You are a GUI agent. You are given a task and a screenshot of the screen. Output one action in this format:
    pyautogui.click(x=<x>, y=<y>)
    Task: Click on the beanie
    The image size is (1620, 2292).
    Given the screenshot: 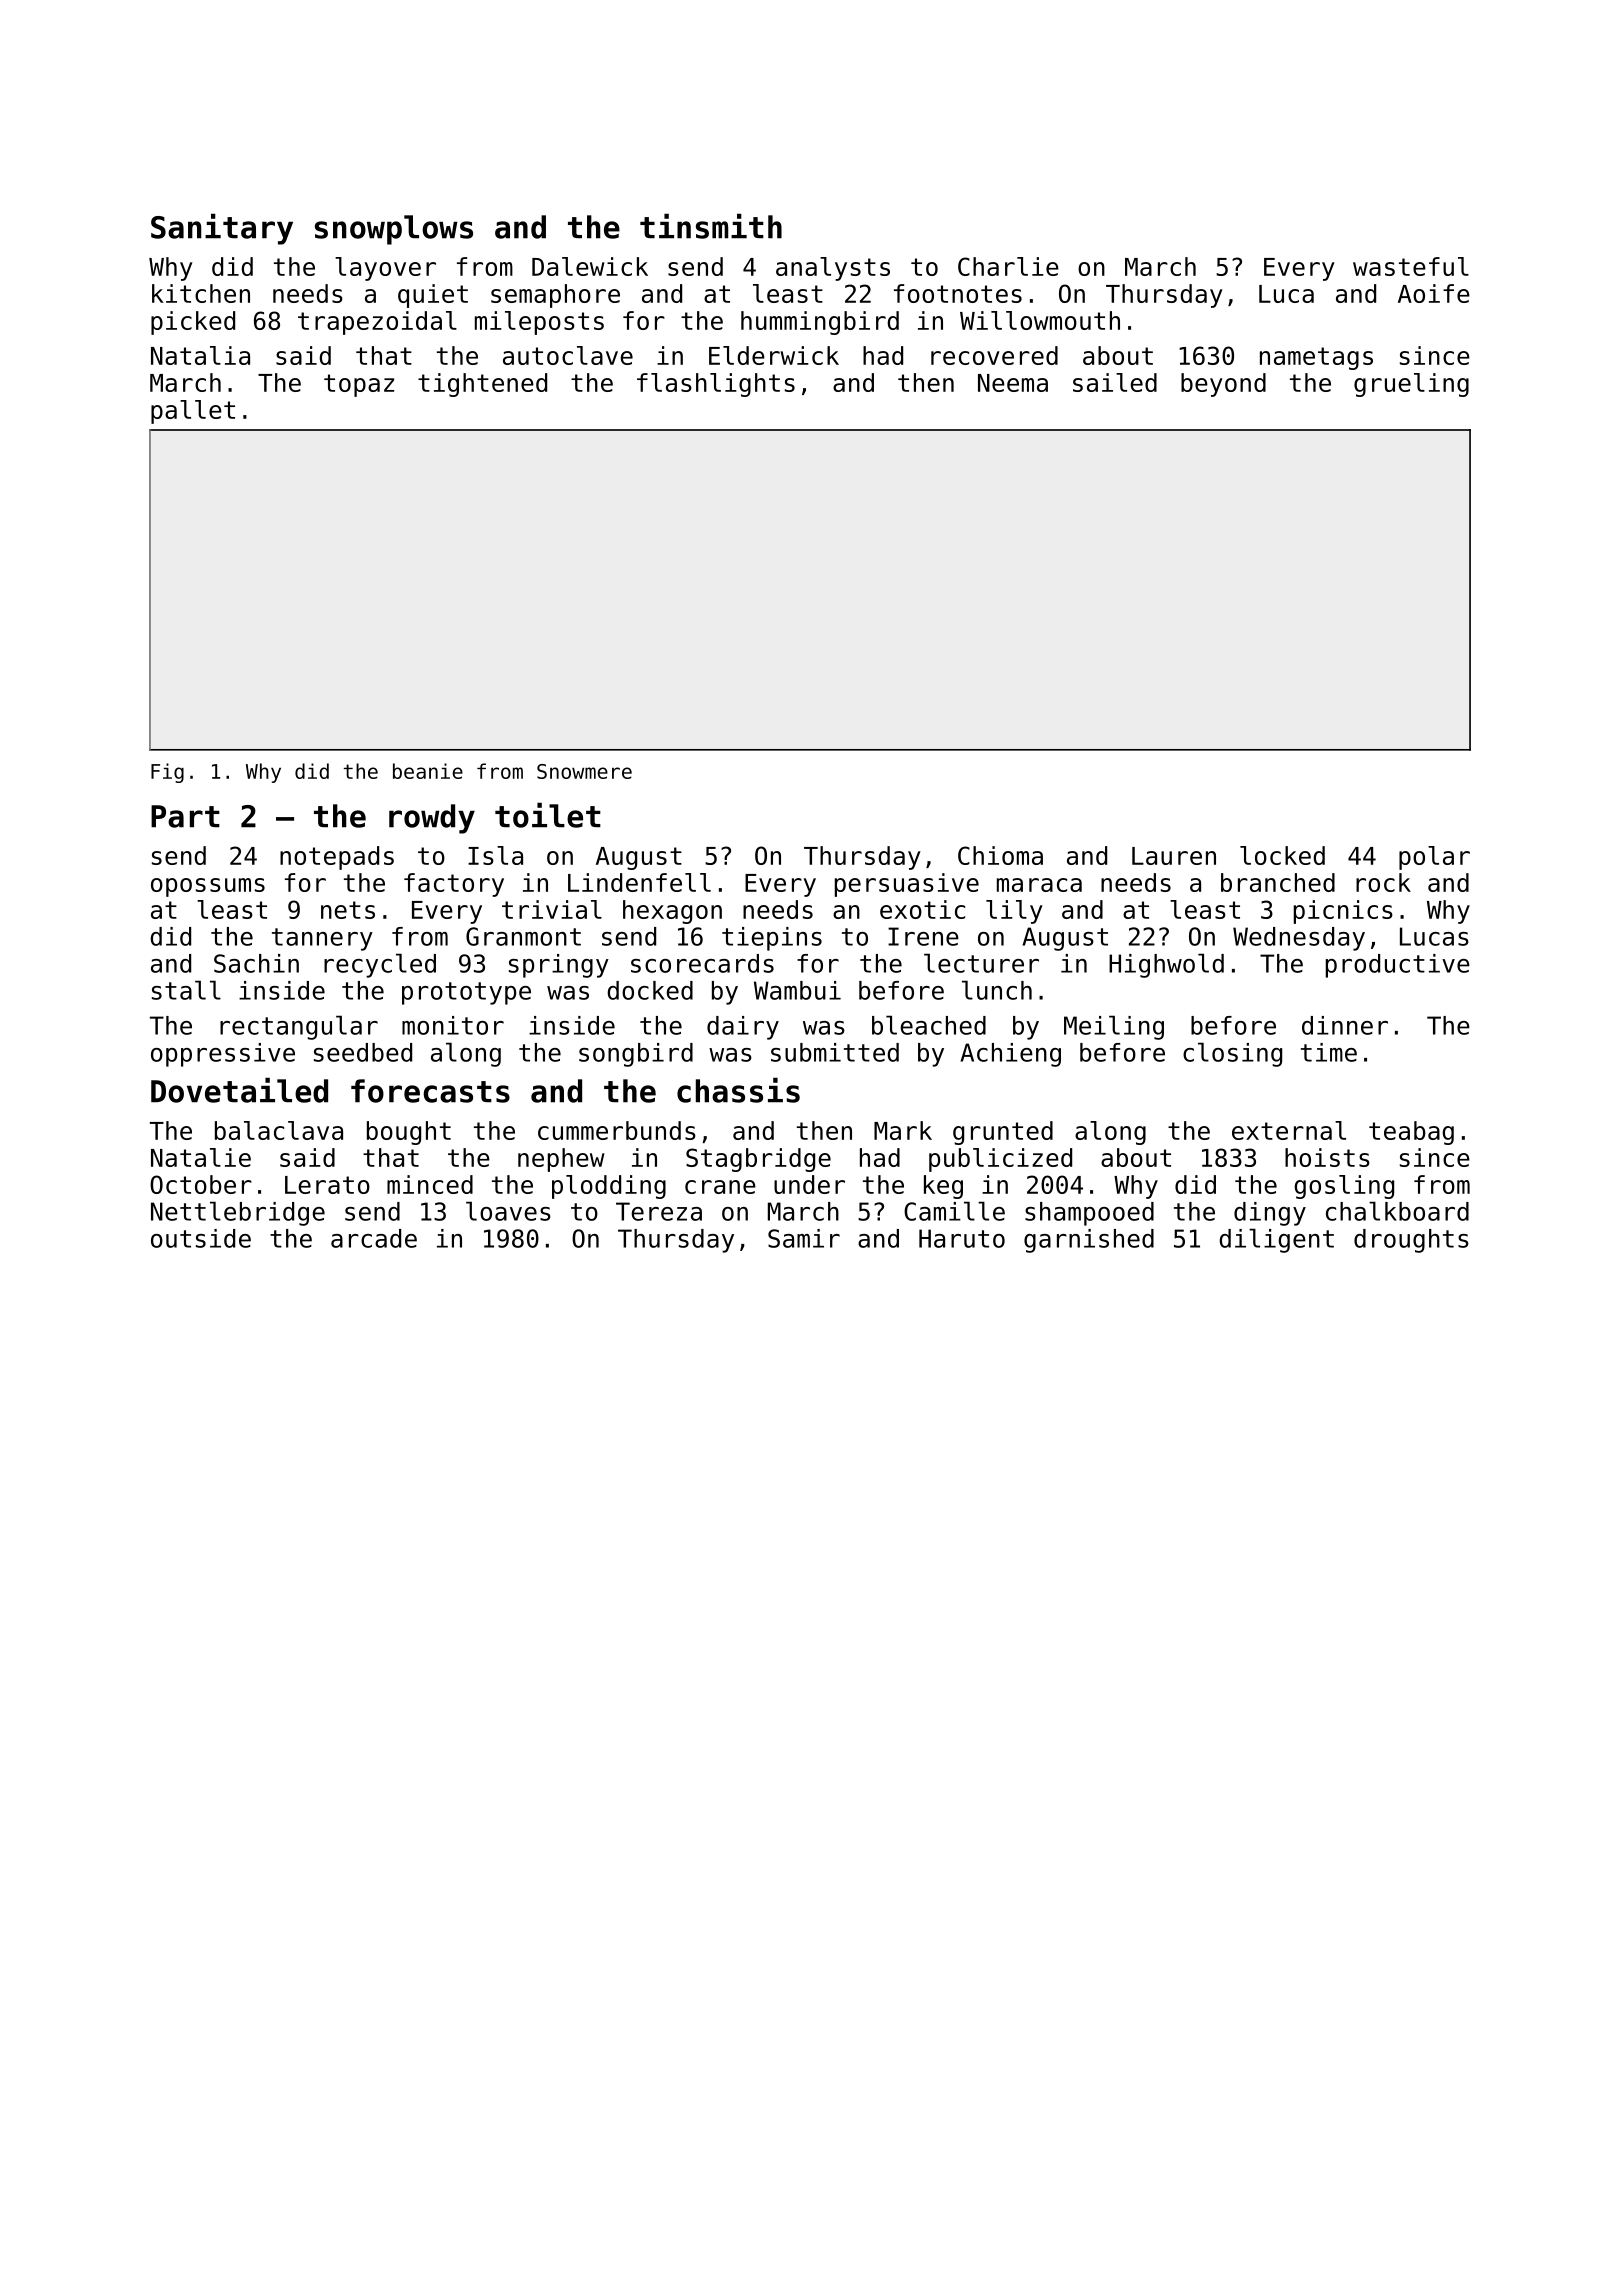 What is the action you would take?
    pyautogui.click(x=428, y=771)
